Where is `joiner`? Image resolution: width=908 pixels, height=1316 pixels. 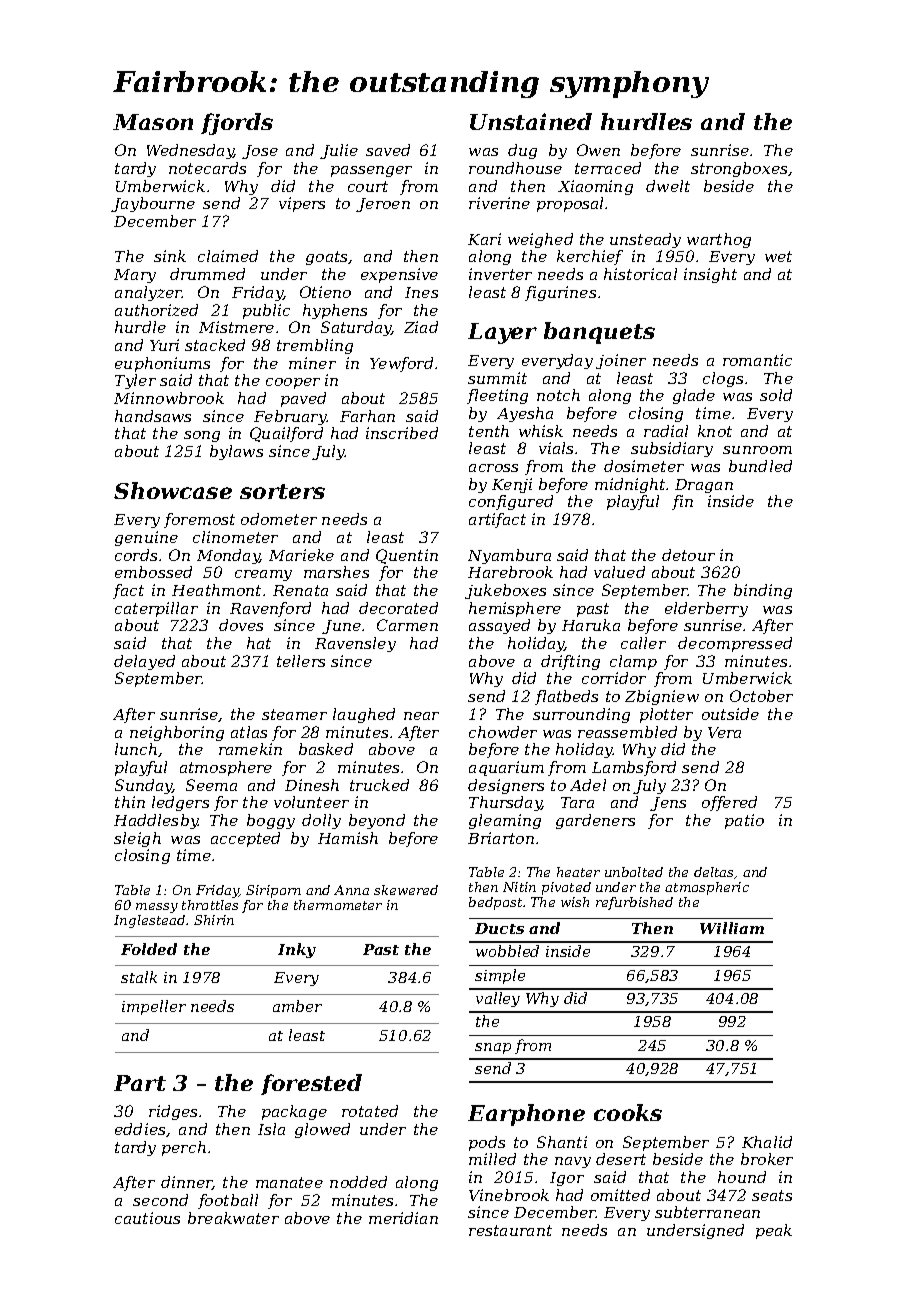
joiner is located at coordinates (621, 361).
